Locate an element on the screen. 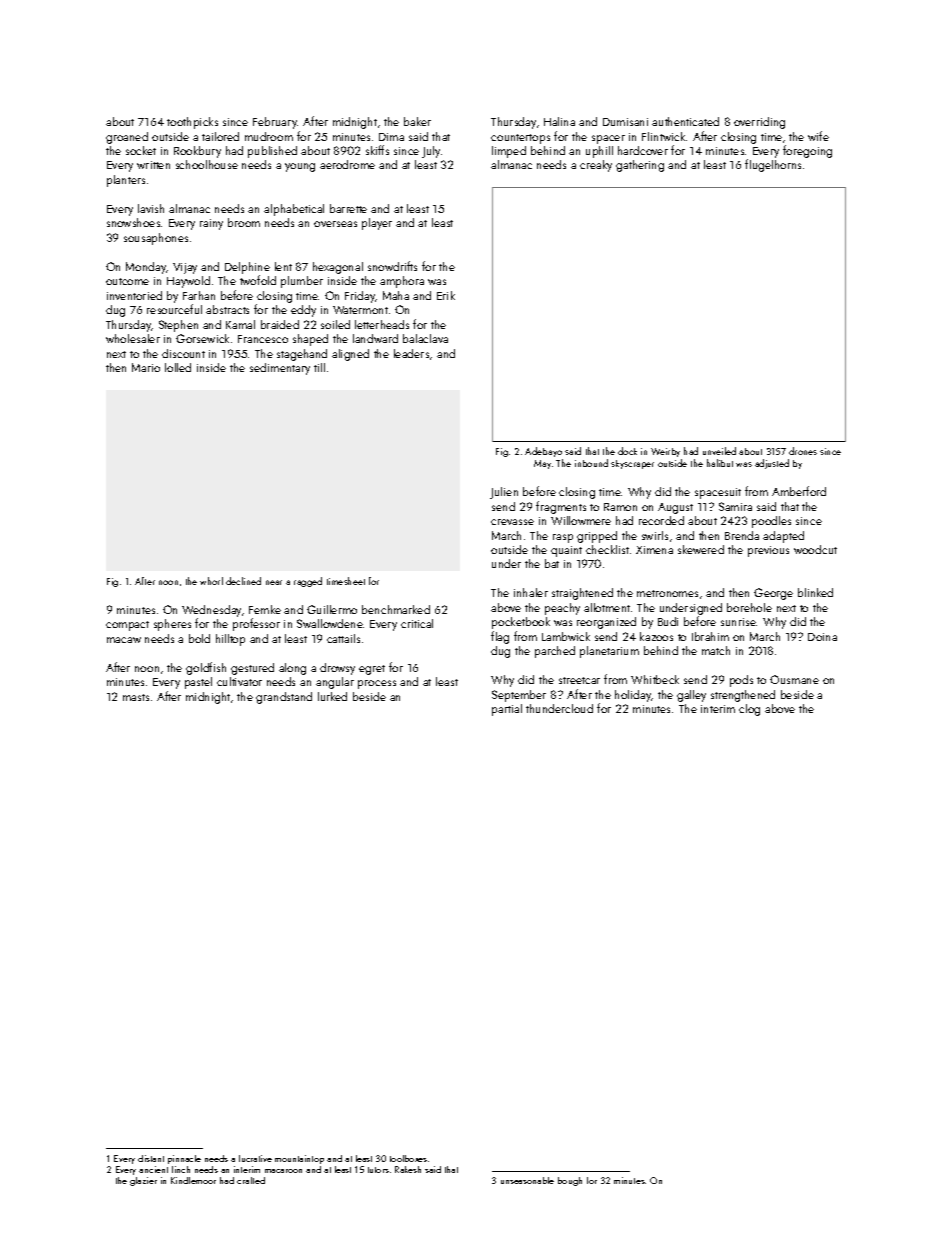 This screenshot has width=952, height=1233. toolboxes is located at coordinates (408, 1158).
